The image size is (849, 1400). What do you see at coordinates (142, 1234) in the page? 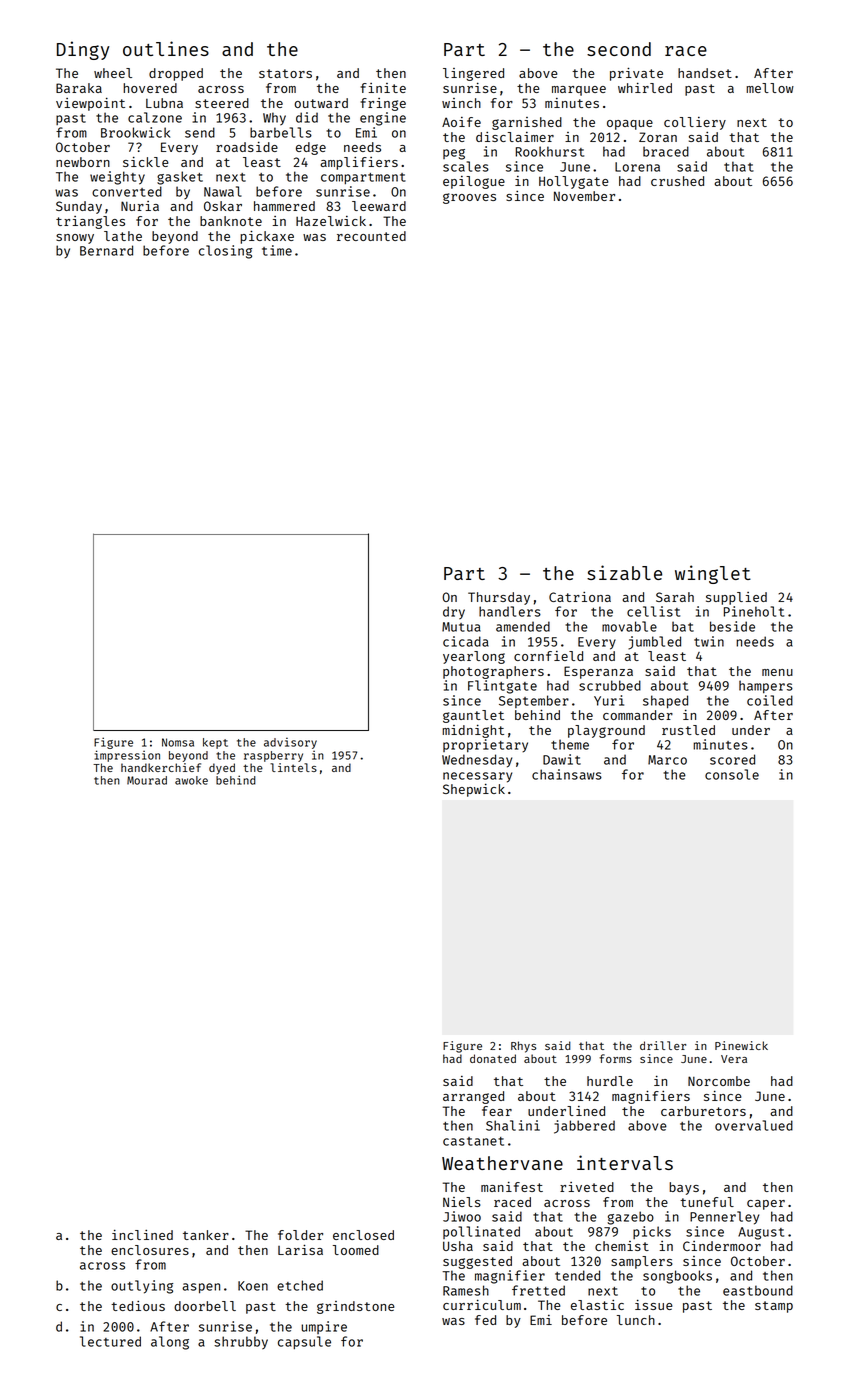
I see `inclined` at bounding box center [142, 1234].
